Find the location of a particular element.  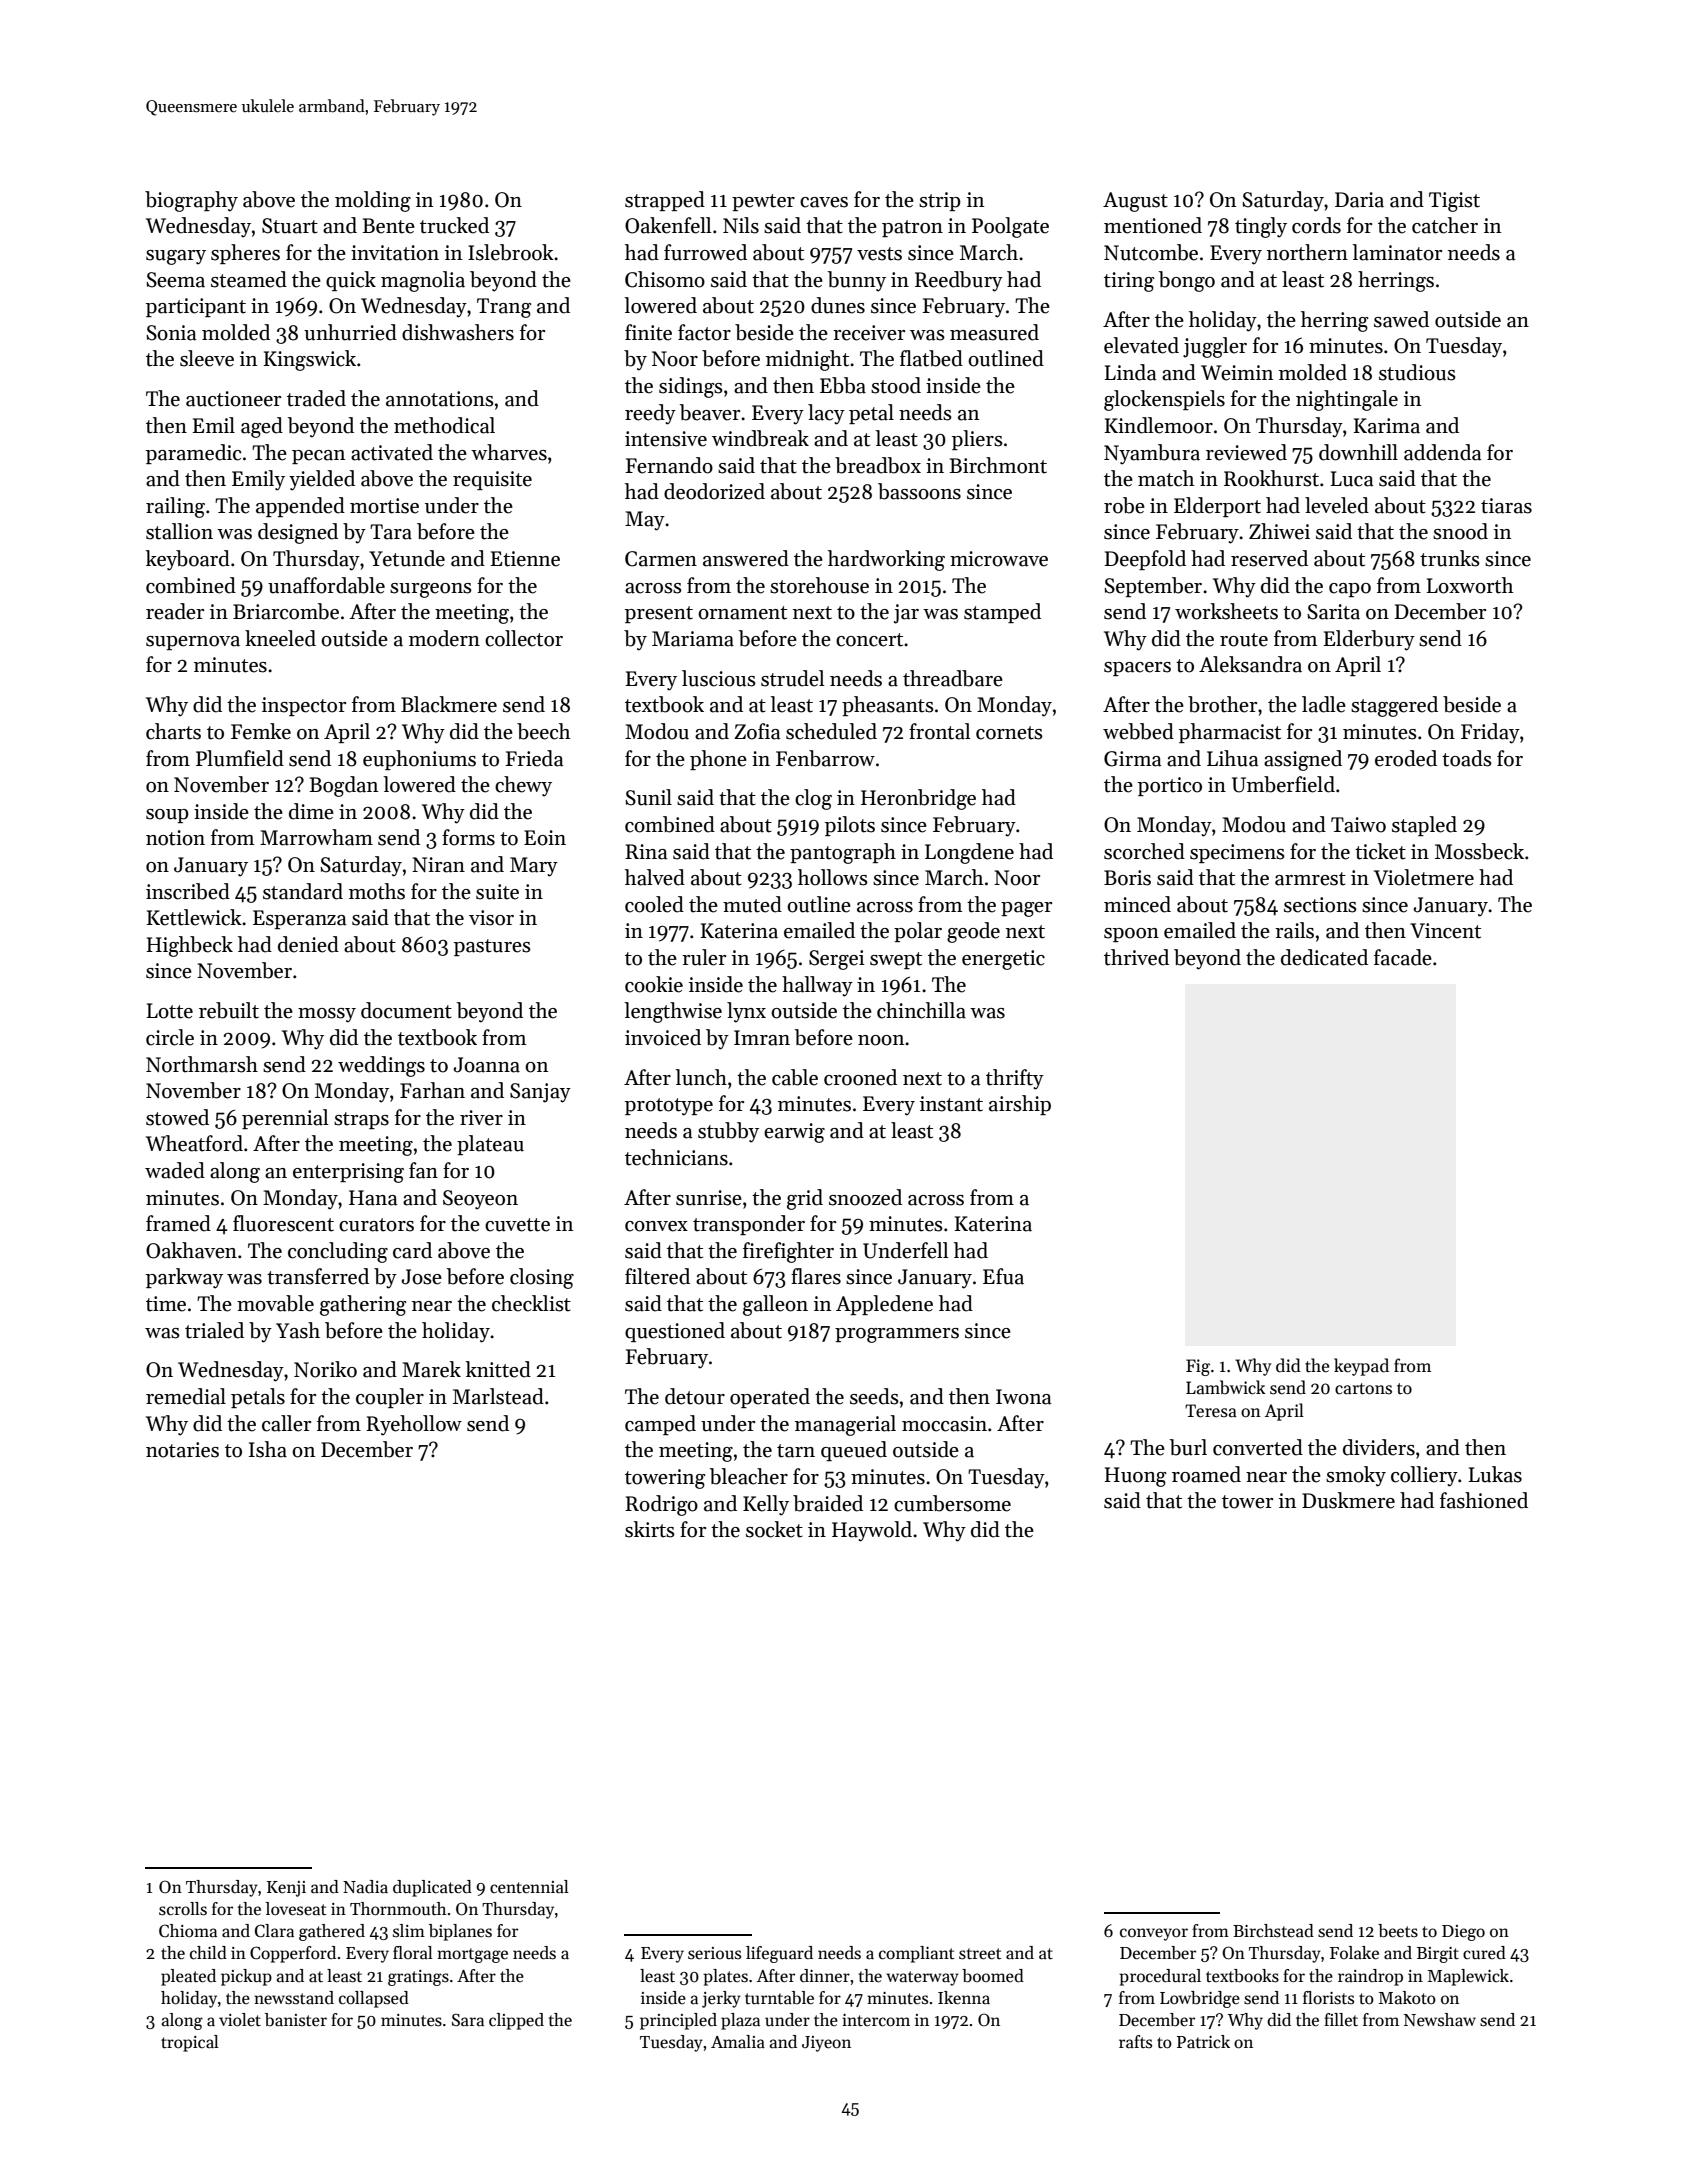

clipped is located at coordinates (516, 2021).
